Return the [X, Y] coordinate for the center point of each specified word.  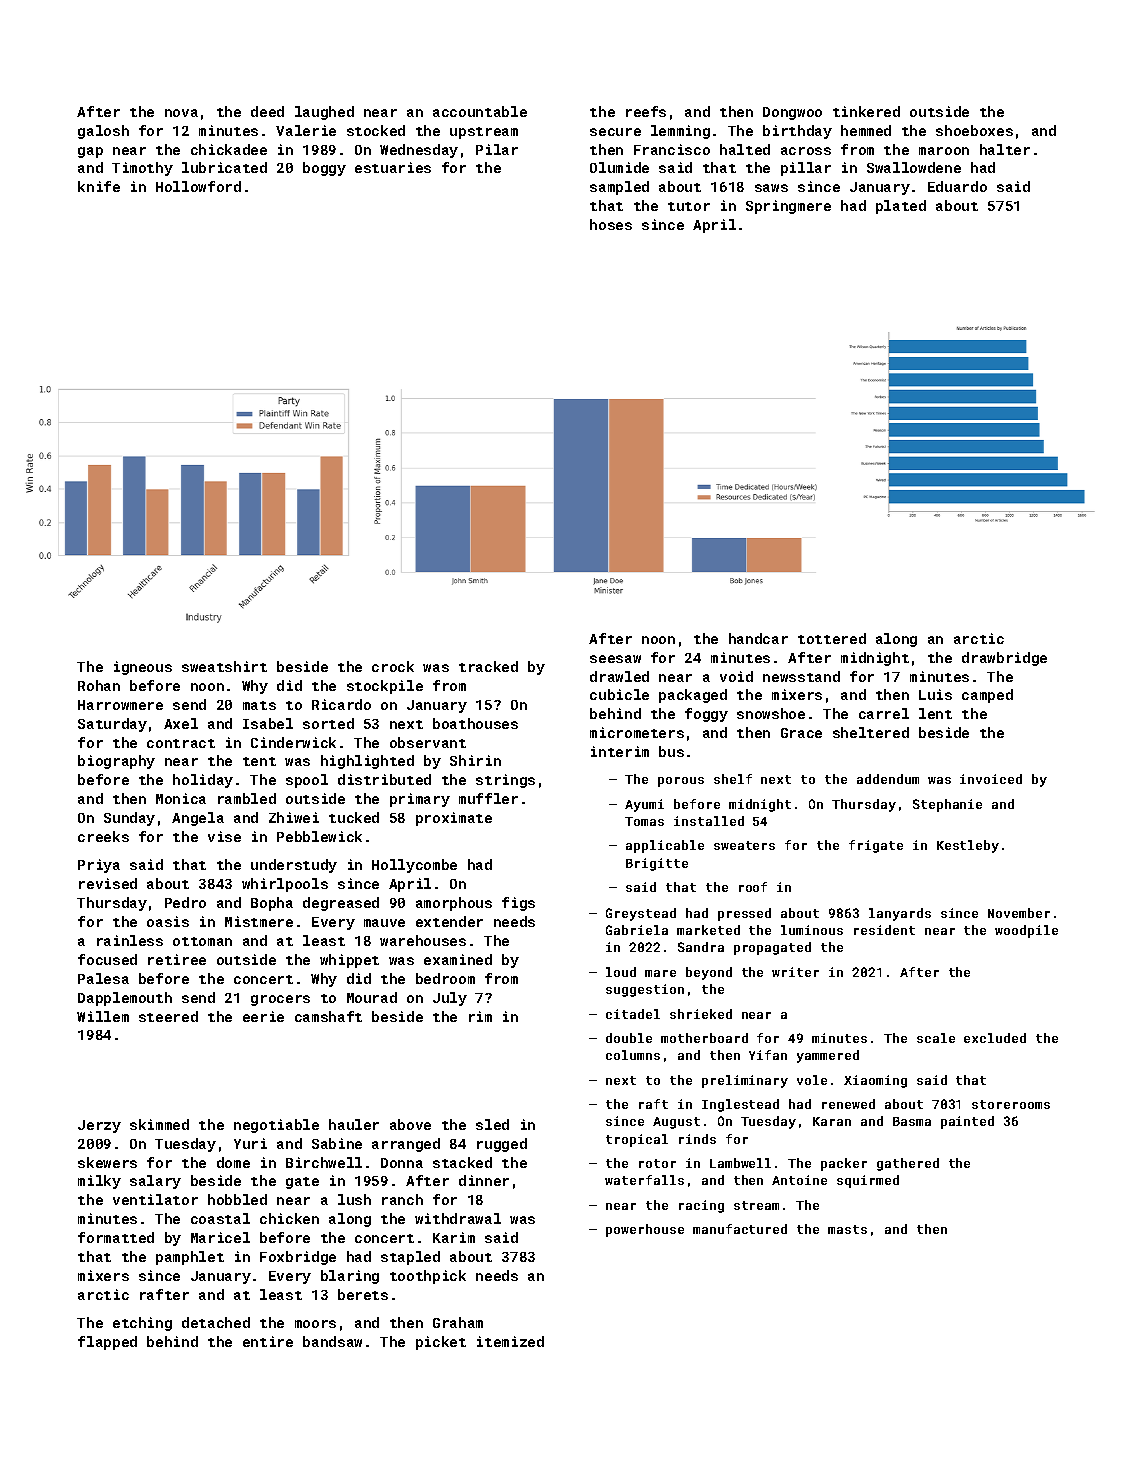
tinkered [866, 111]
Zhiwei [294, 817]
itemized [510, 1341]
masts [847, 1229]
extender [449, 921]
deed [267, 111]
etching [142, 1324]
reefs [646, 111]
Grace [801, 733]
